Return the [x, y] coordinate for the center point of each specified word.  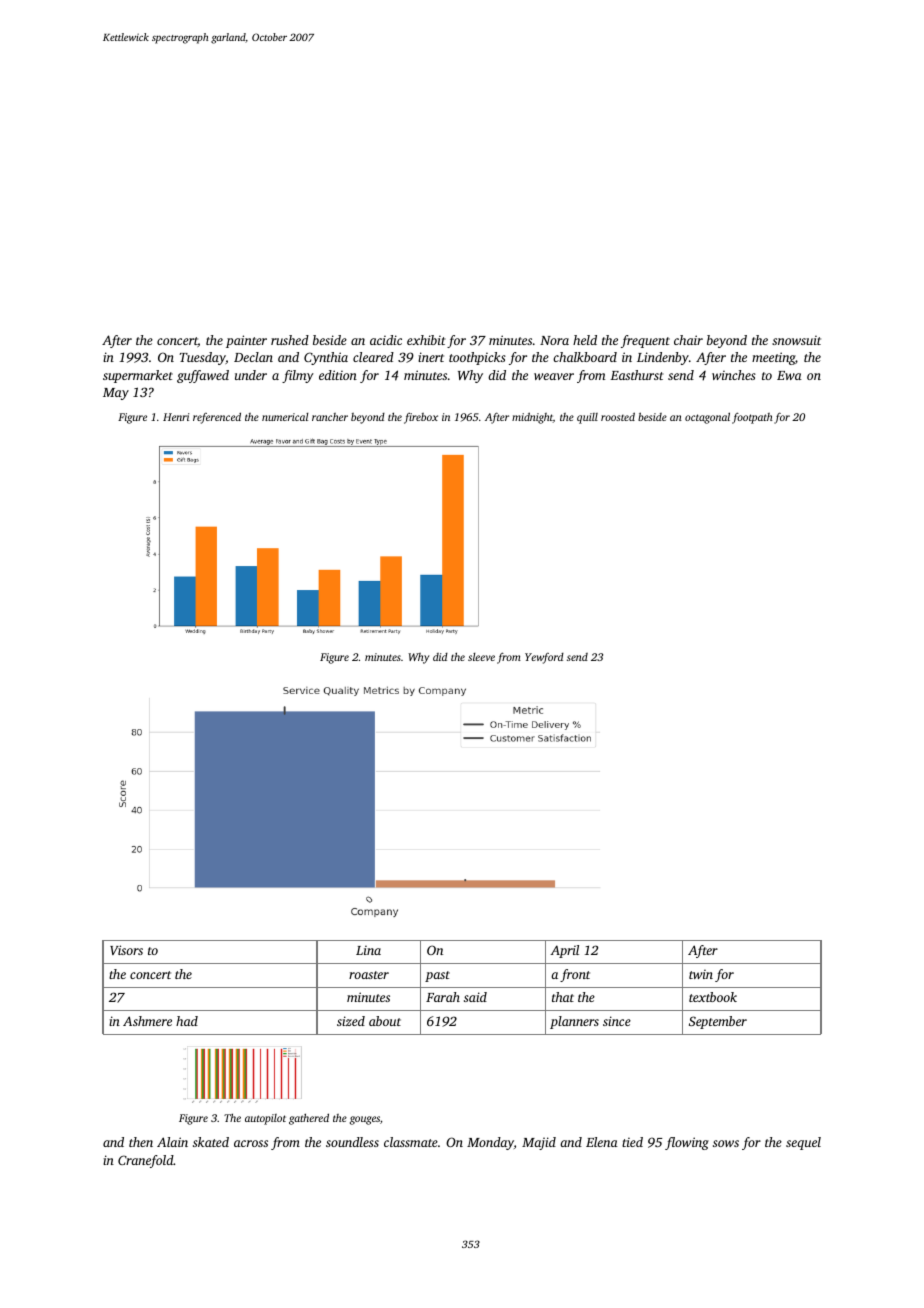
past [437, 976]
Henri [176, 417]
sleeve [481, 657]
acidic [386, 340]
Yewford [544, 658]
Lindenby [663, 358]
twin [701, 974]
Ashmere [147, 1021]
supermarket [138, 376]
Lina [368, 950]
